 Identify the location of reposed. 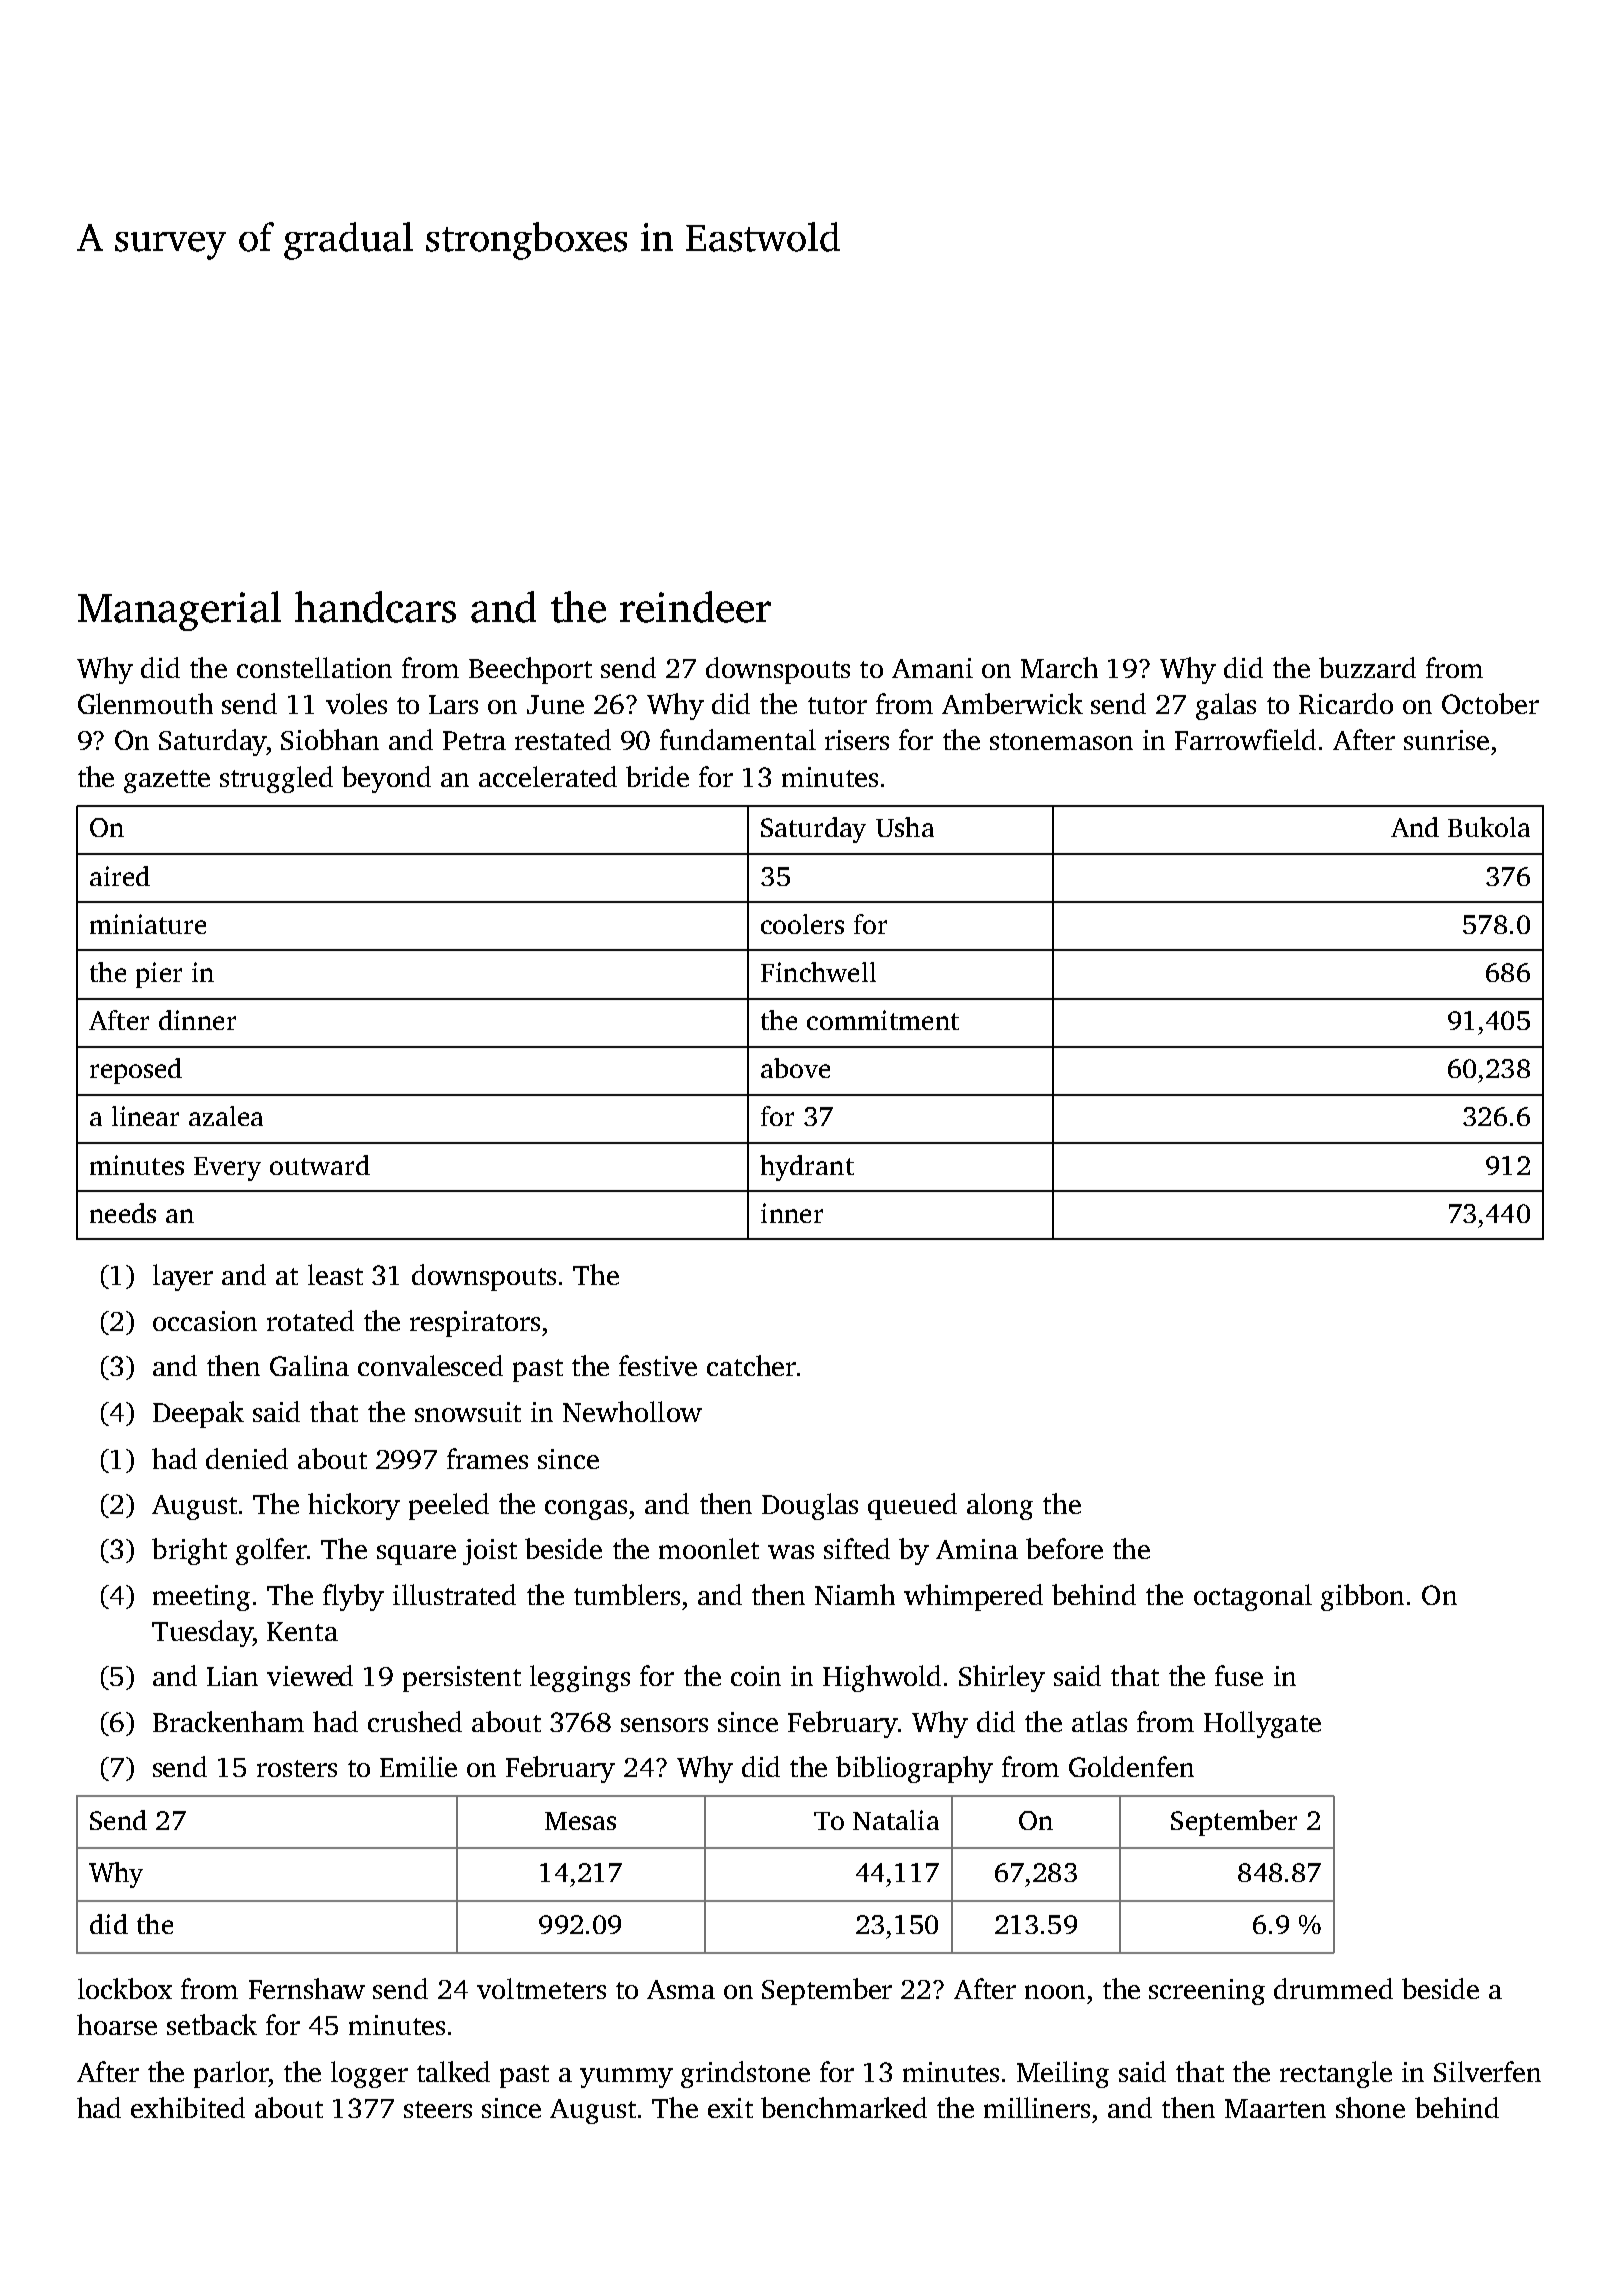
(136, 1071).
